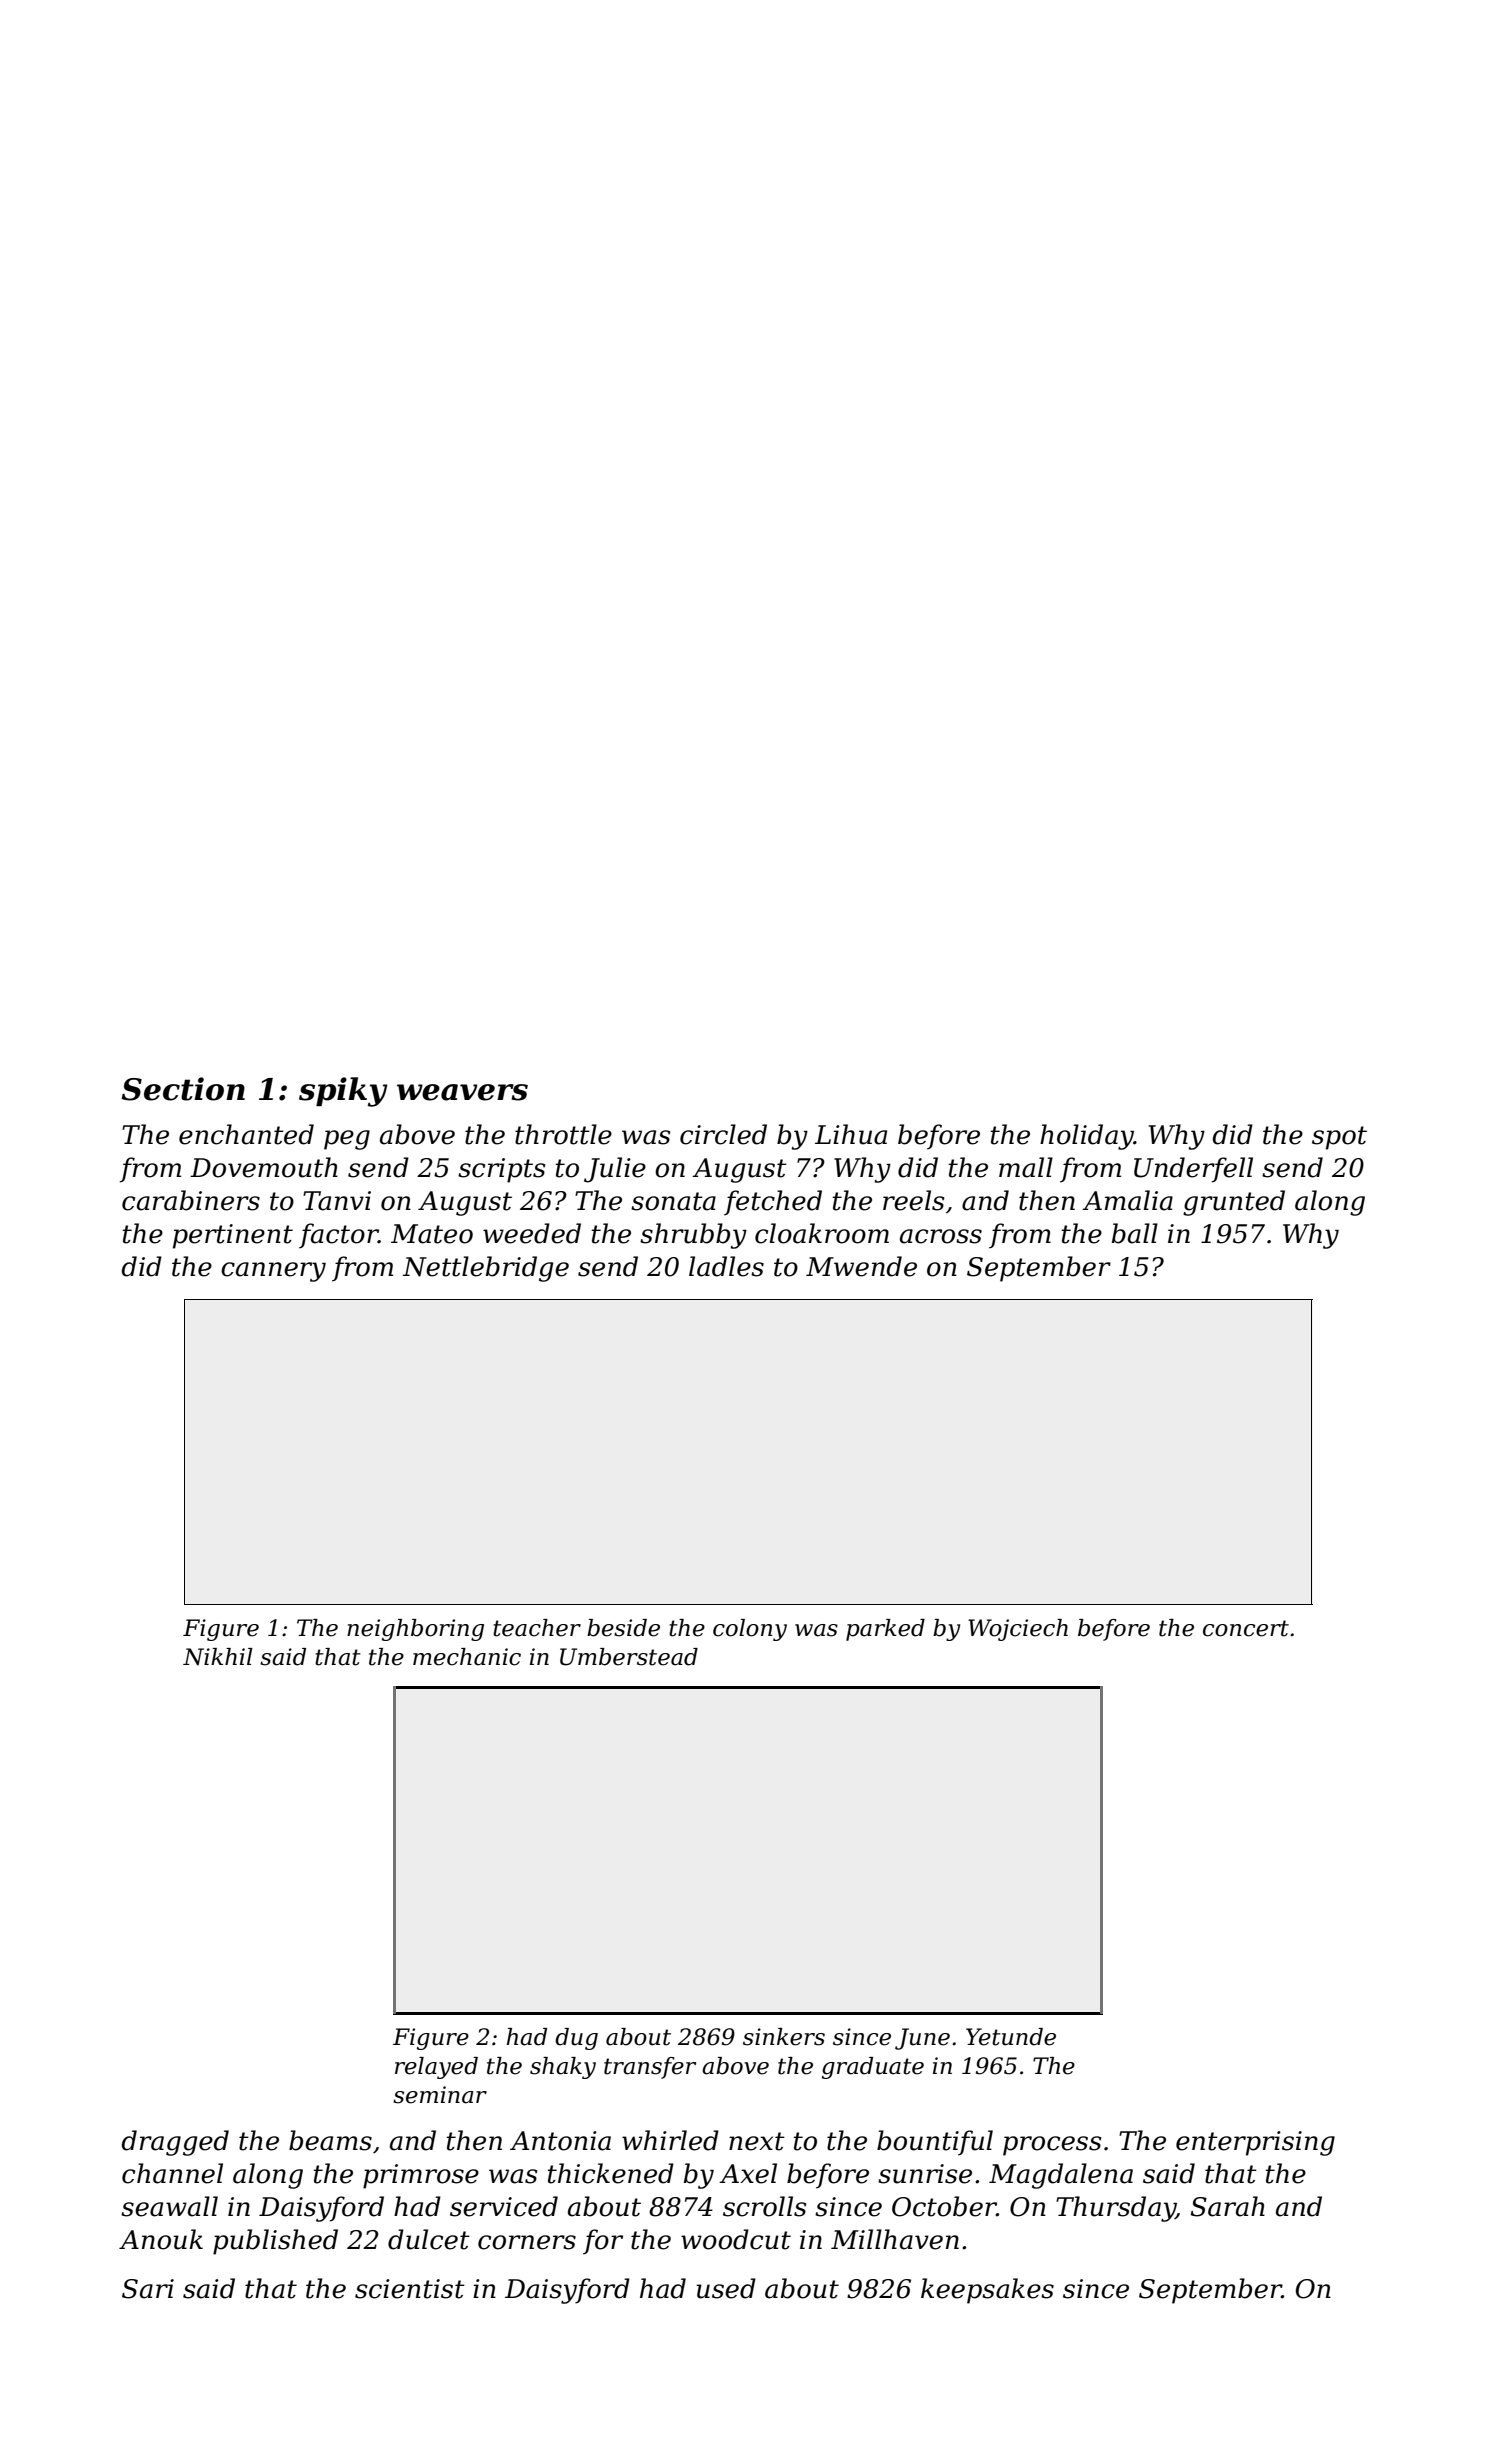 The image size is (1496, 2464). What do you see at coordinates (750, 1630) in the screenshot?
I see `colony` at bounding box center [750, 1630].
